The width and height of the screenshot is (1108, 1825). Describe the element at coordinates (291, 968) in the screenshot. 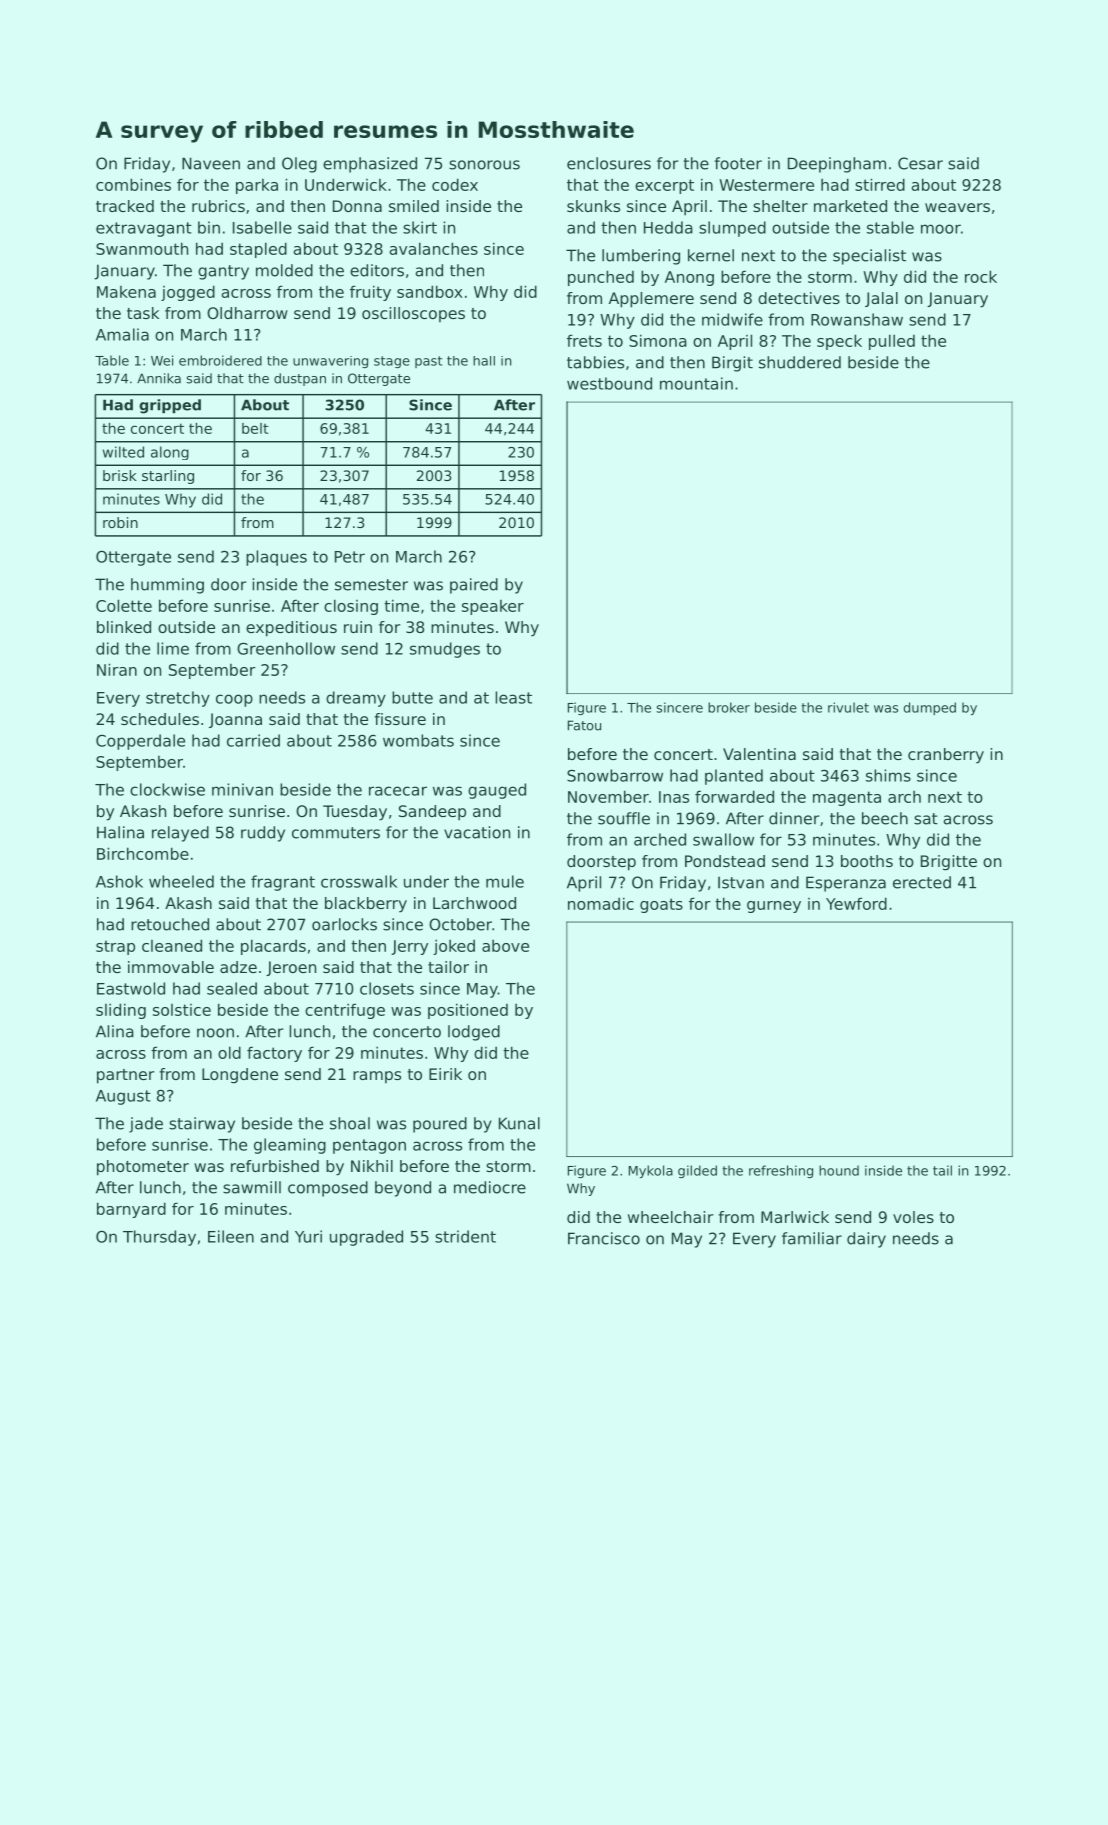

I see `Jeroen` at that location.
